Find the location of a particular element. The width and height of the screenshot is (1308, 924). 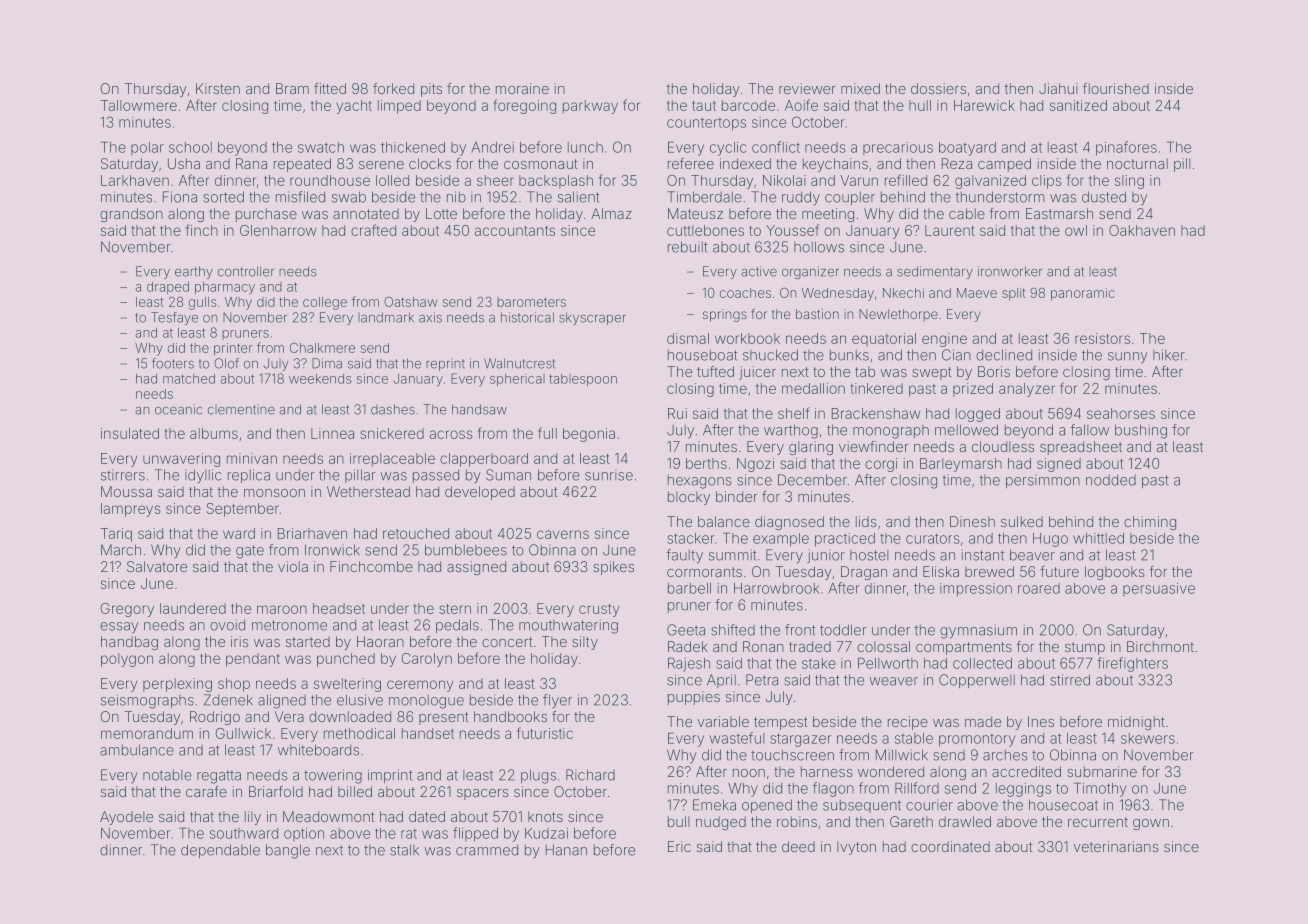

declined is located at coordinates (1004, 355).
